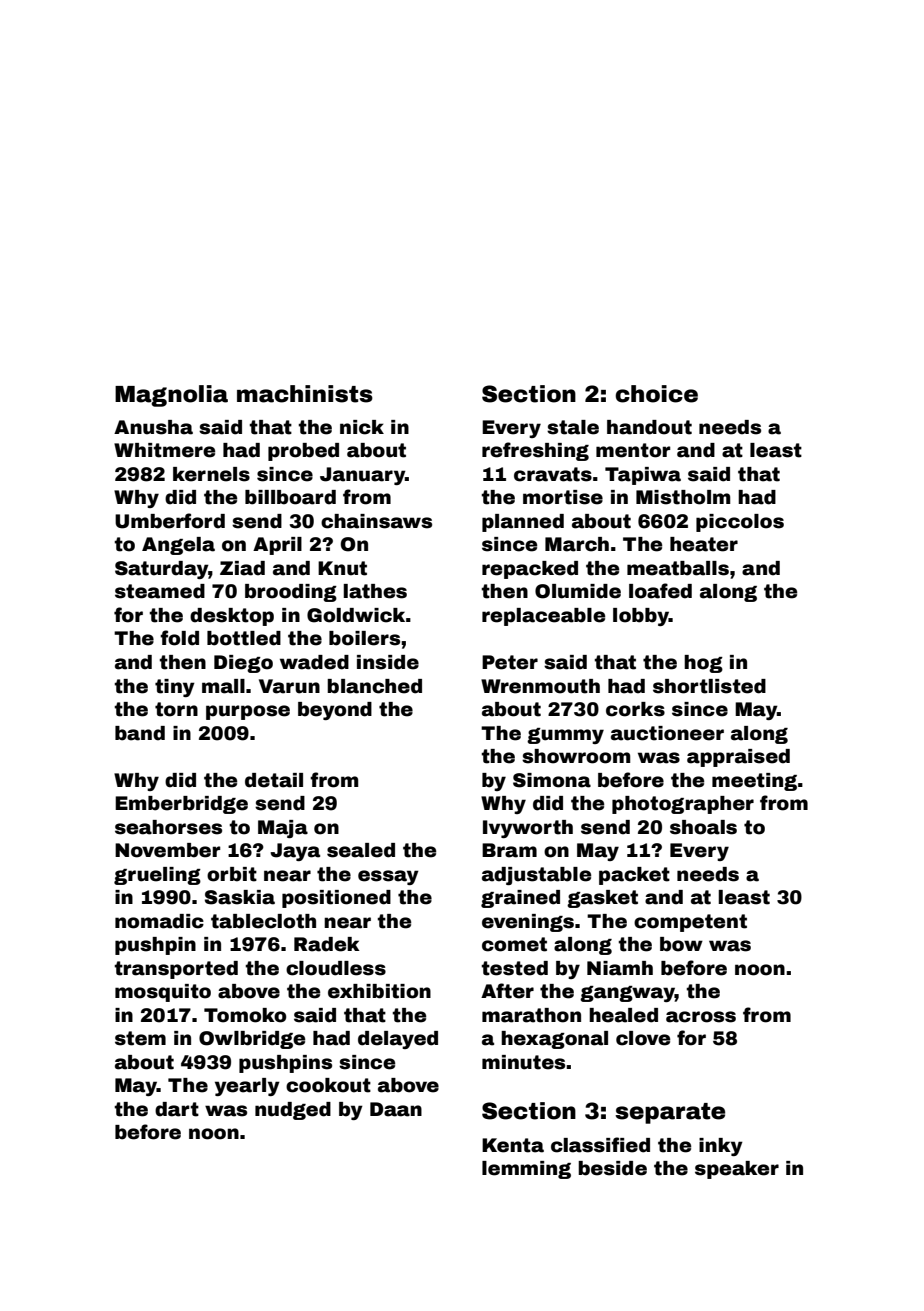 Image resolution: width=924 pixels, height=1311 pixels. I want to click on Maja, so click(283, 829).
